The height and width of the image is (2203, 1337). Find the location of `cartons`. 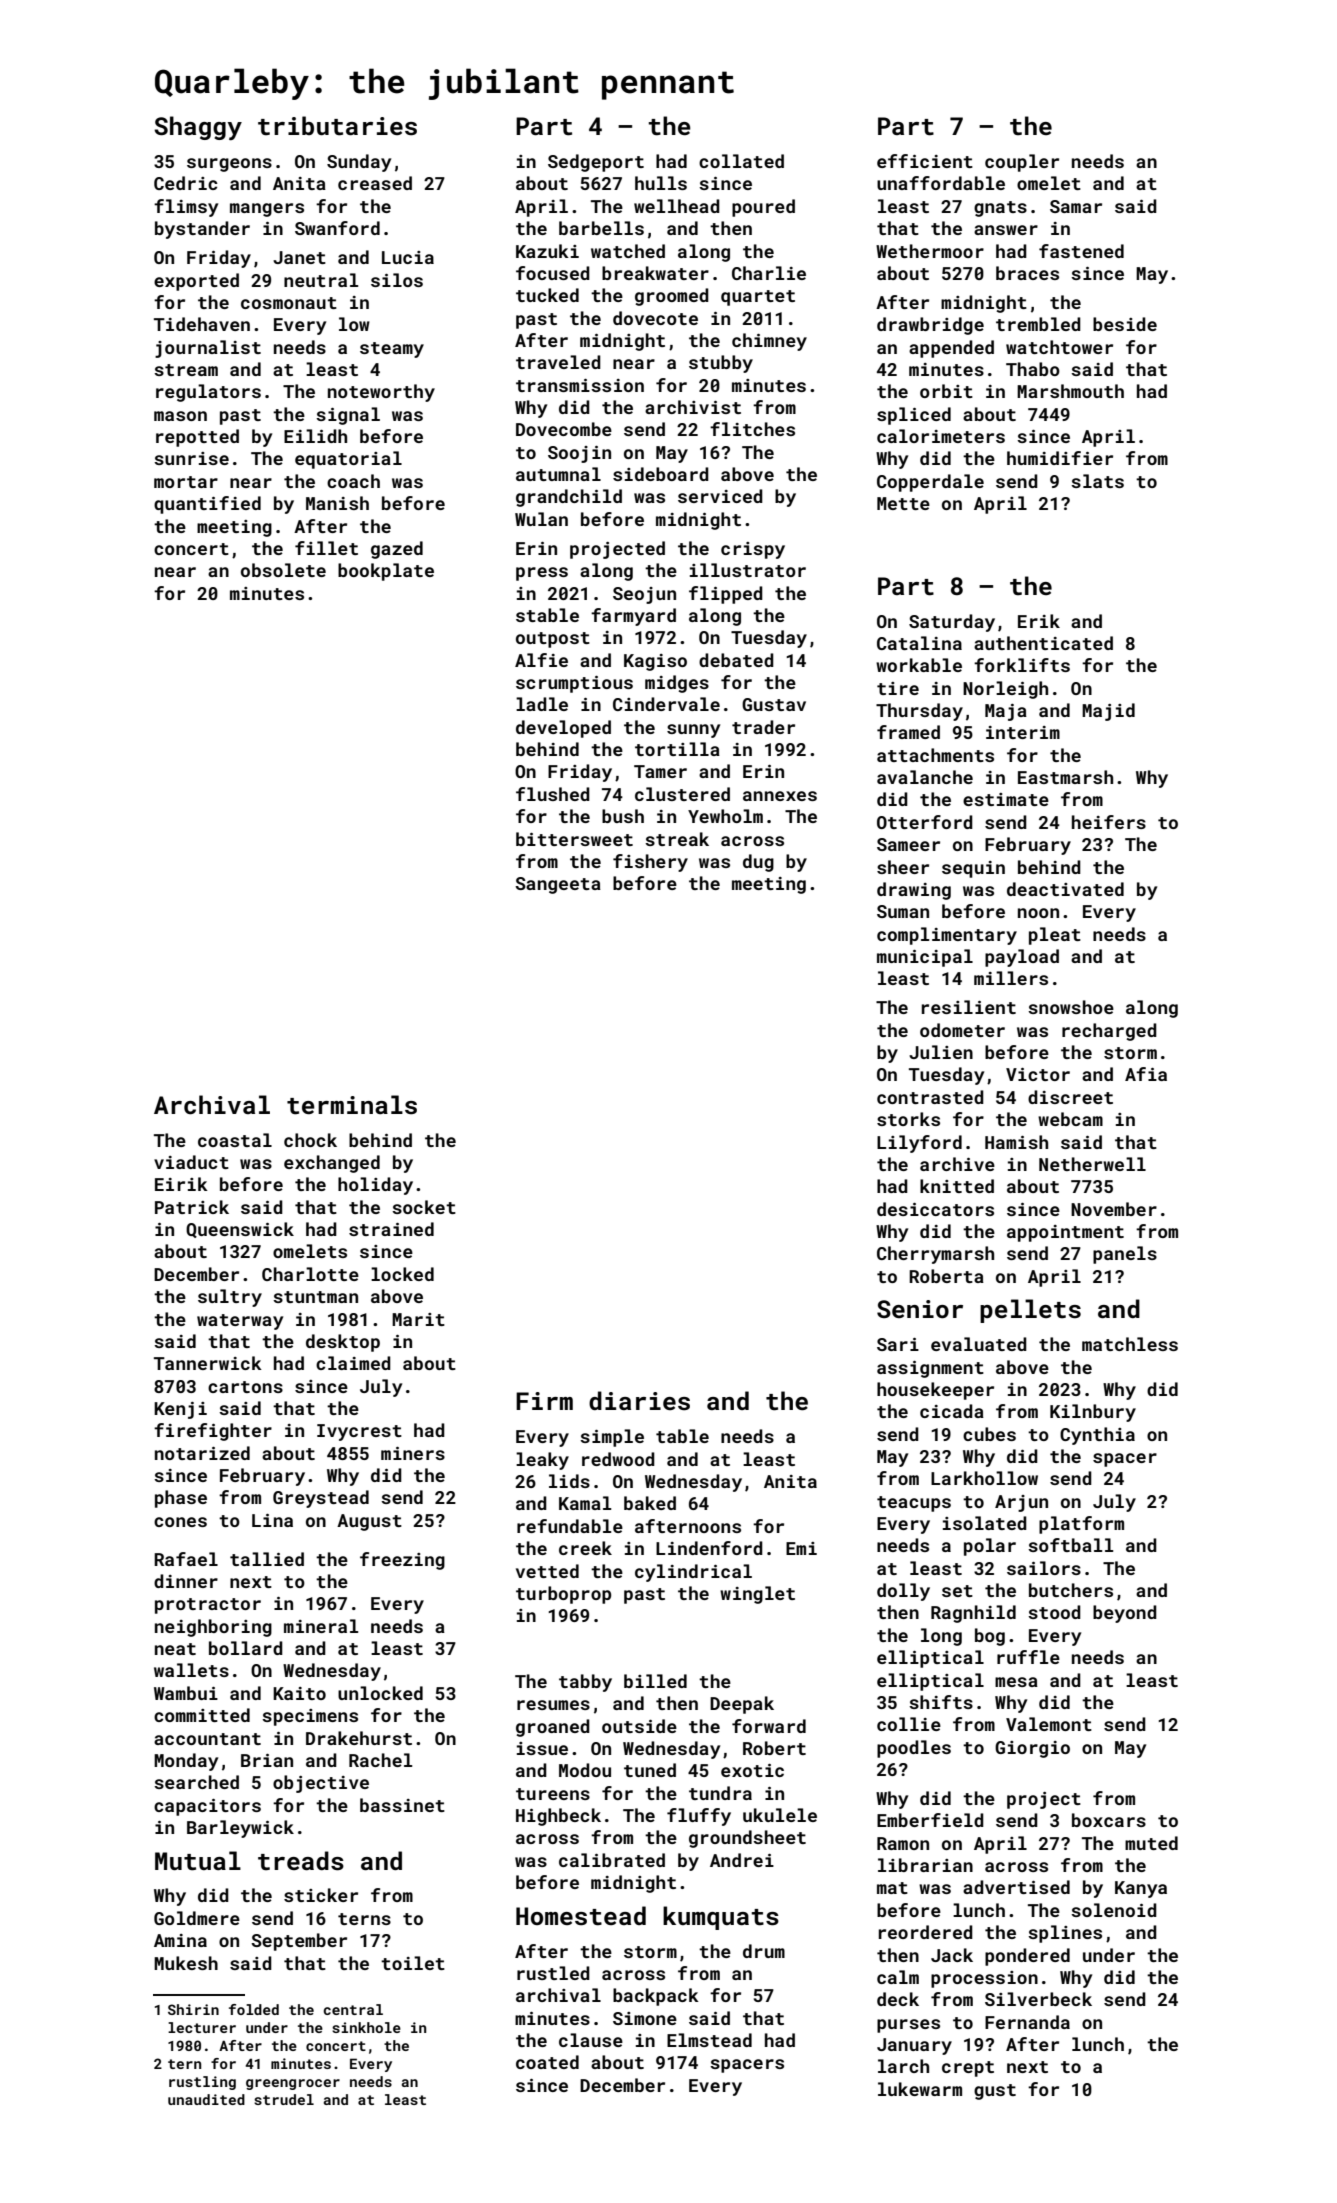

cartons is located at coordinates (245, 1387).
